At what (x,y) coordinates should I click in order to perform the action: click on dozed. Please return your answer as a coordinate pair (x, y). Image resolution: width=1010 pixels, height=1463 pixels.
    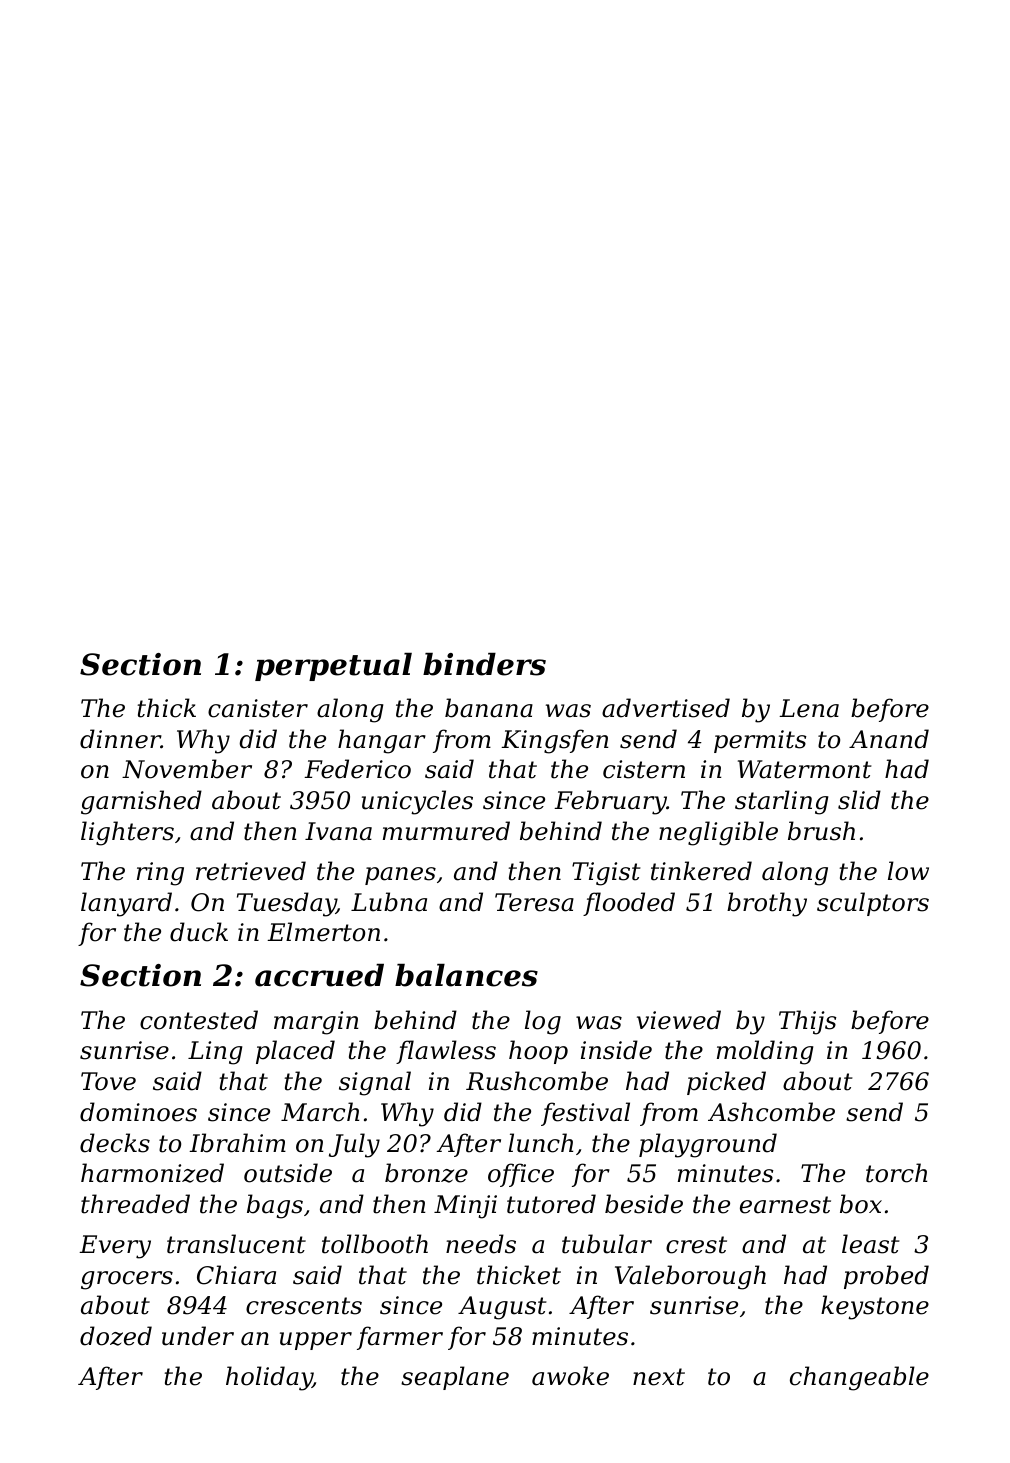
    Looking at the image, I should click on (116, 1336).
